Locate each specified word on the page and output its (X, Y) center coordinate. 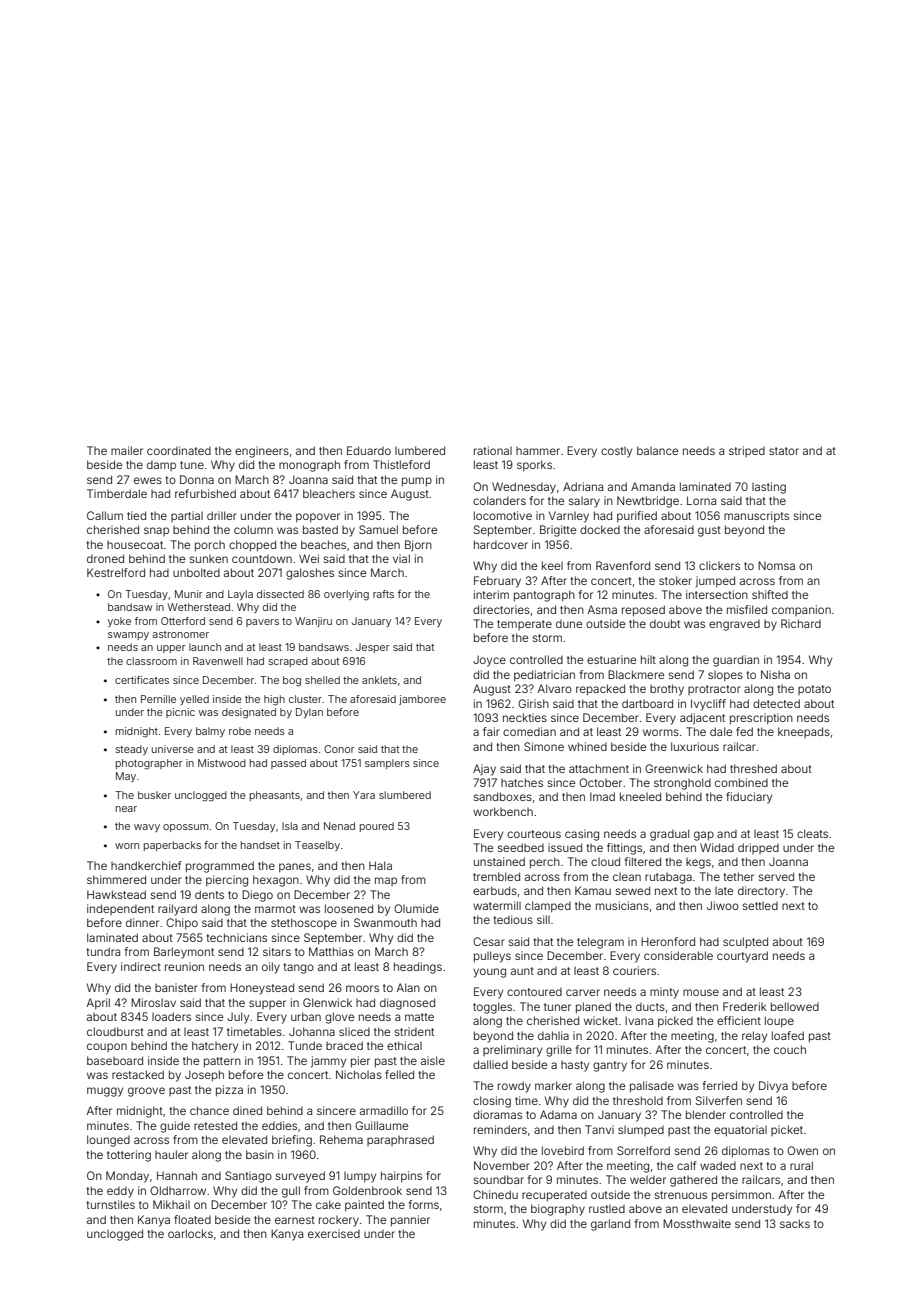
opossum (185, 828)
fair (491, 731)
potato (814, 690)
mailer (127, 450)
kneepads (804, 732)
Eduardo (369, 450)
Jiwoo (723, 905)
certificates (142, 680)
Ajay (484, 770)
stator (784, 451)
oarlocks (190, 1233)
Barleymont (184, 953)
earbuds (495, 890)
